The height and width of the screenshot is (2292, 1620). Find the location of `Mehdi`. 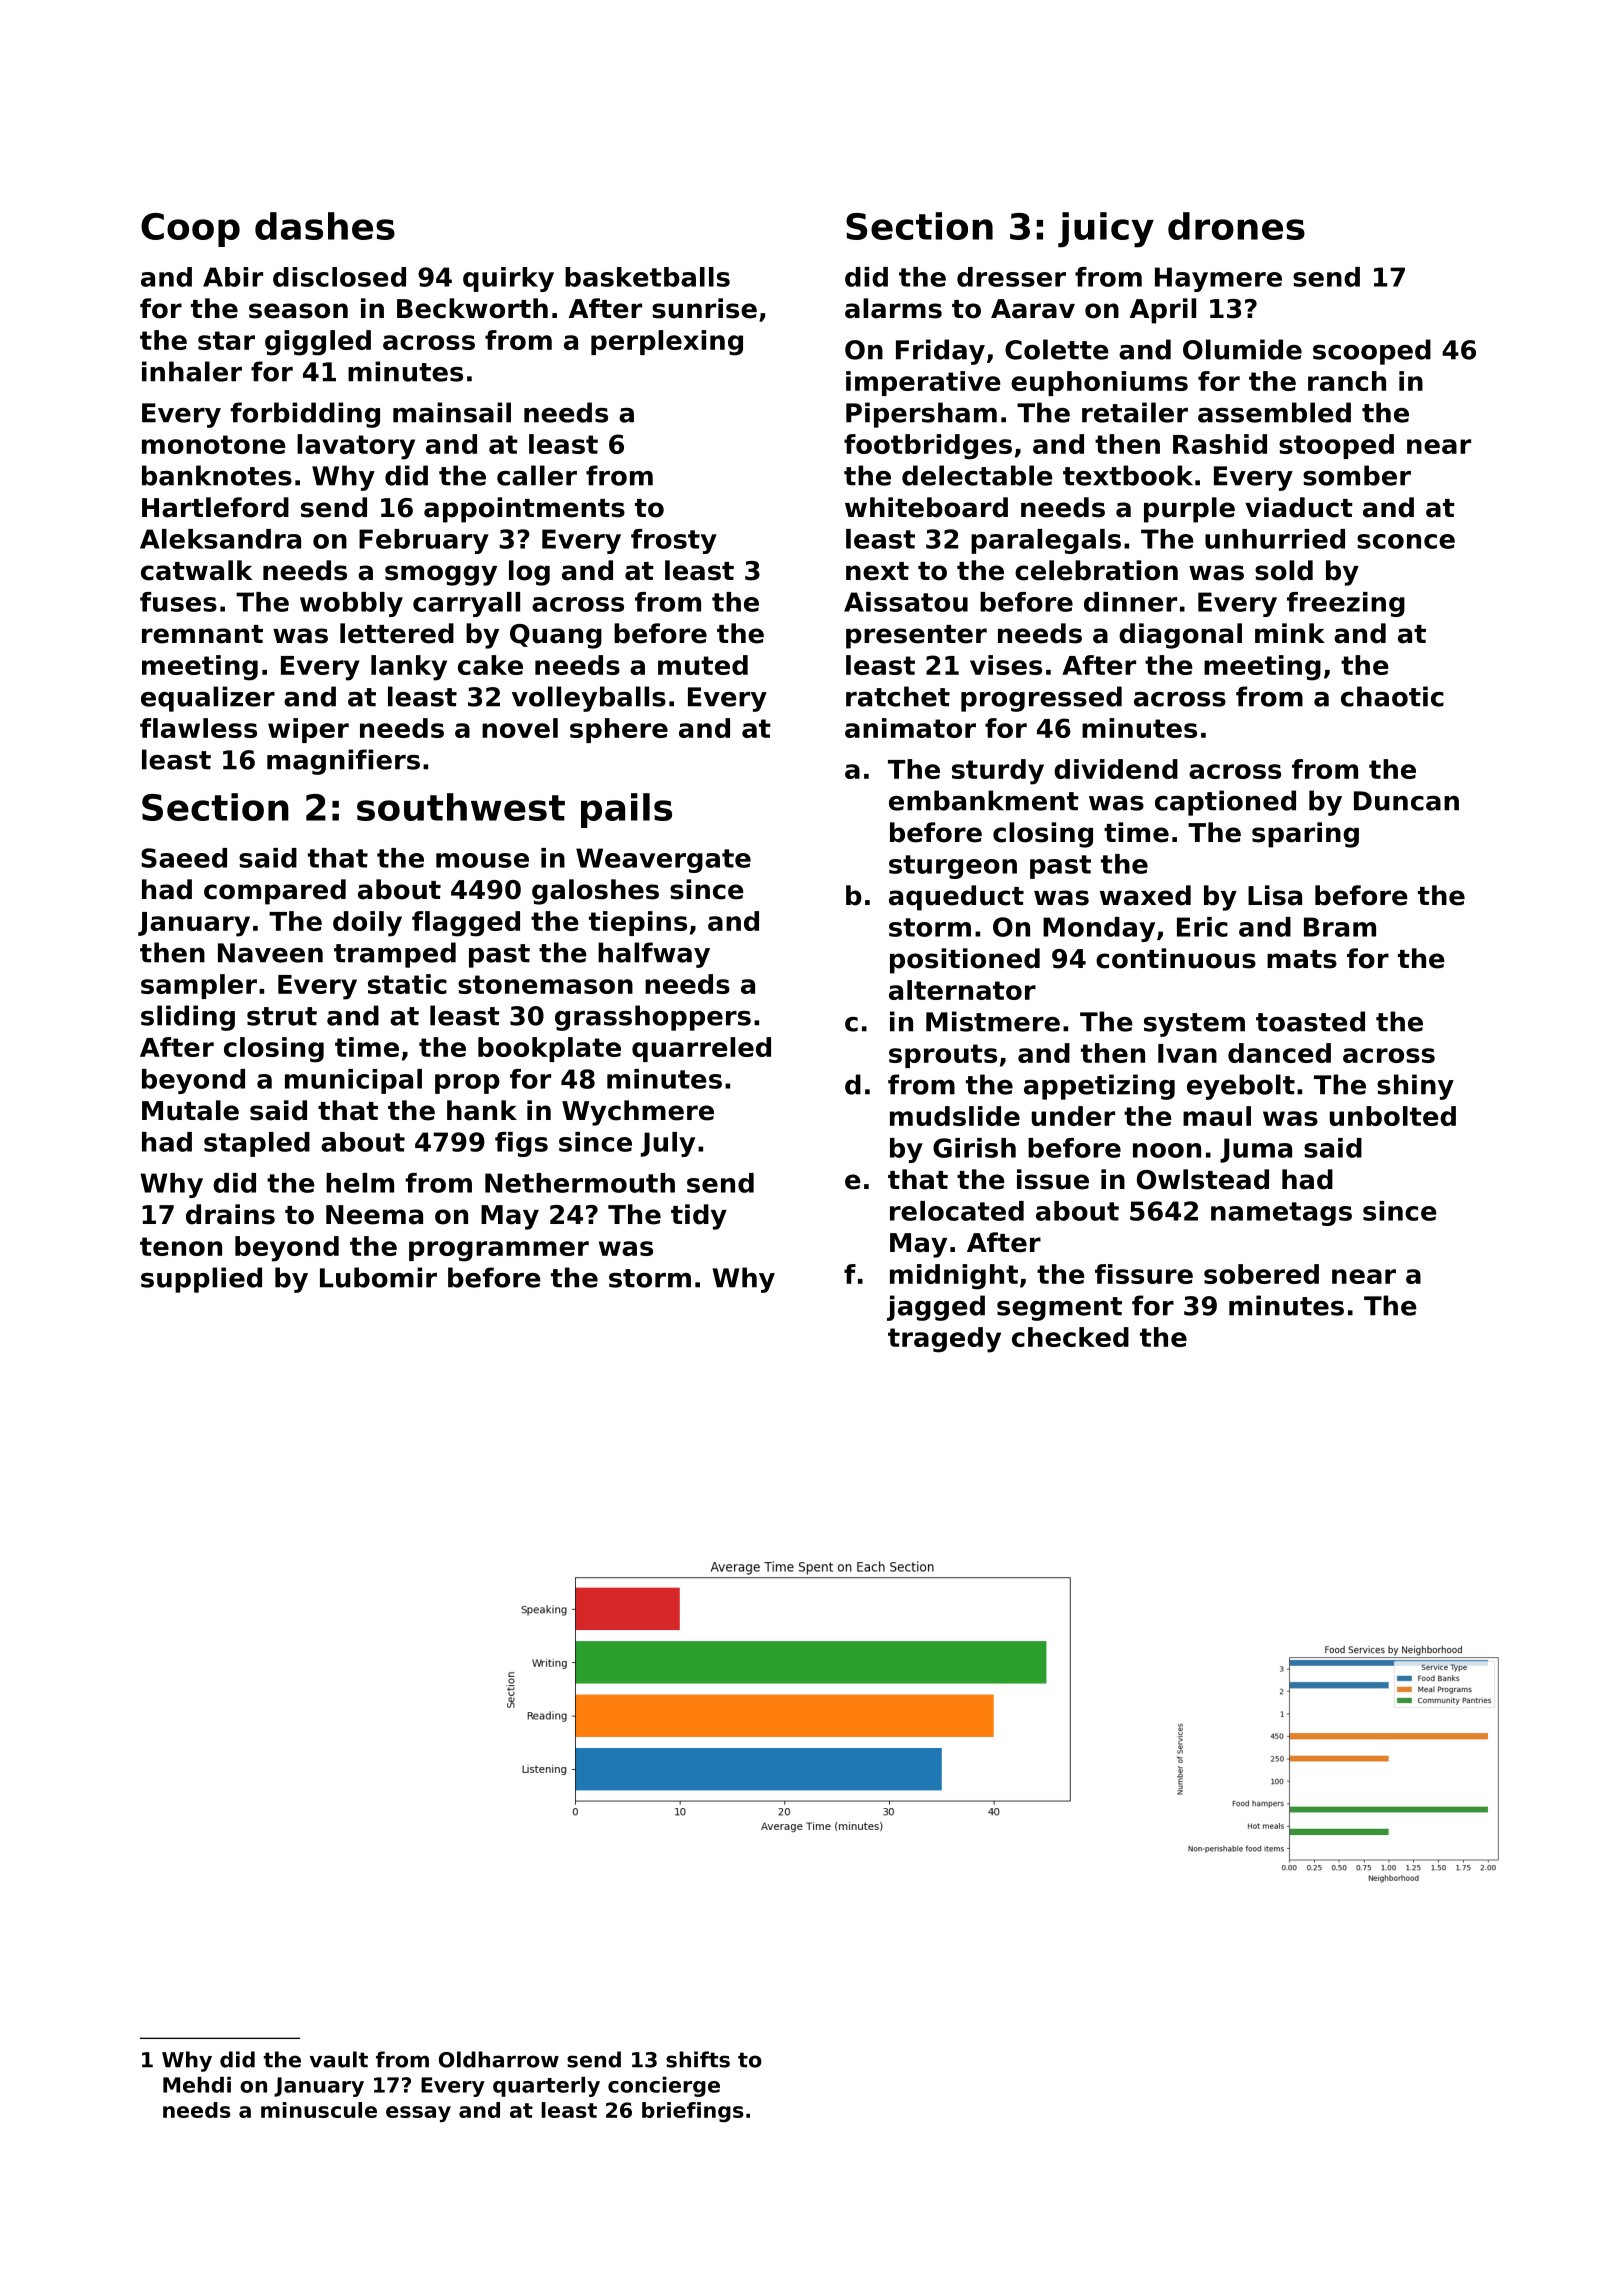

Mehdi is located at coordinates (197, 2085).
